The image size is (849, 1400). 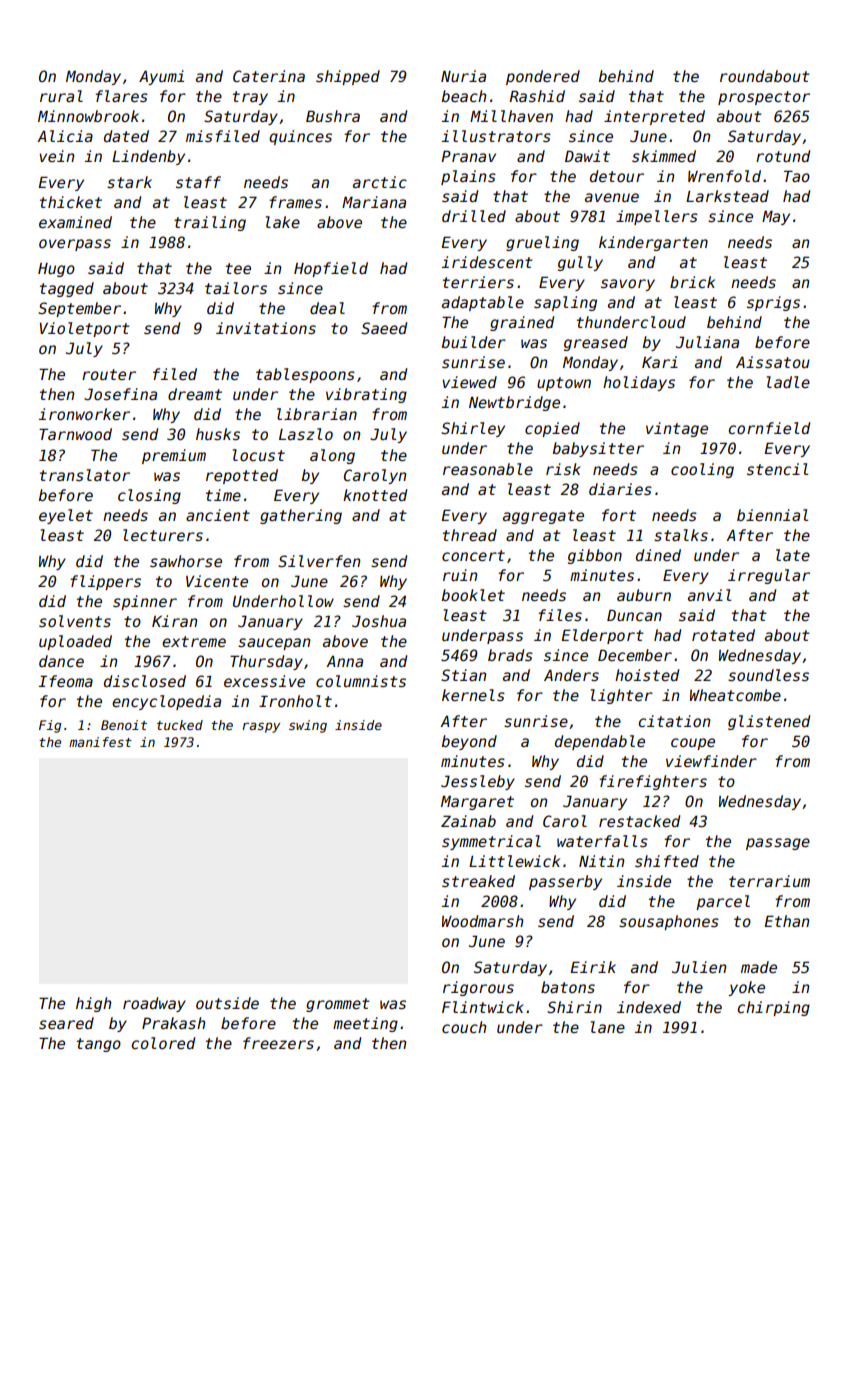 I want to click on Zainab, so click(x=468, y=821).
